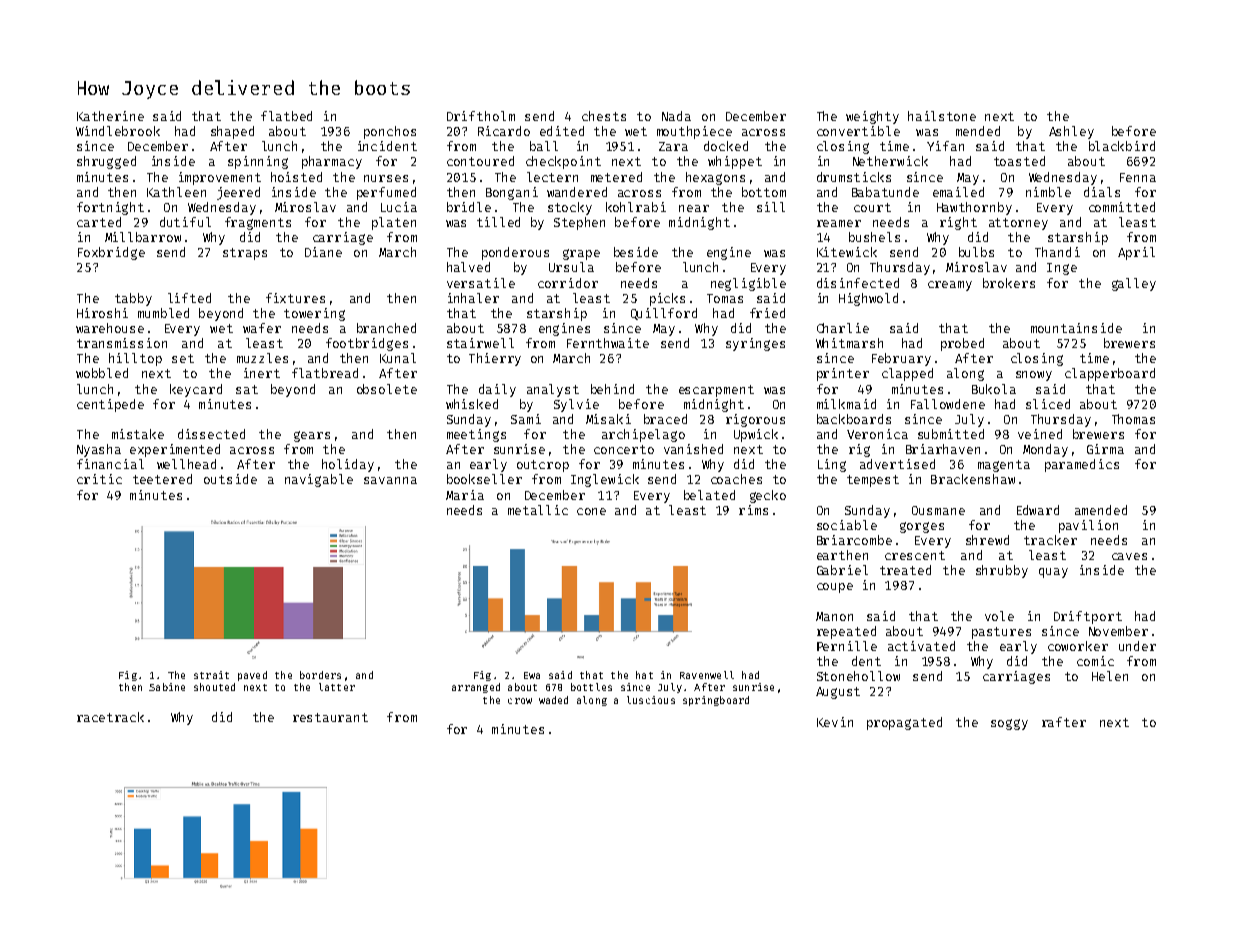  What do you see at coordinates (386, 178) in the screenshot?
I see `nurses` at bounding box center [386, 178].
